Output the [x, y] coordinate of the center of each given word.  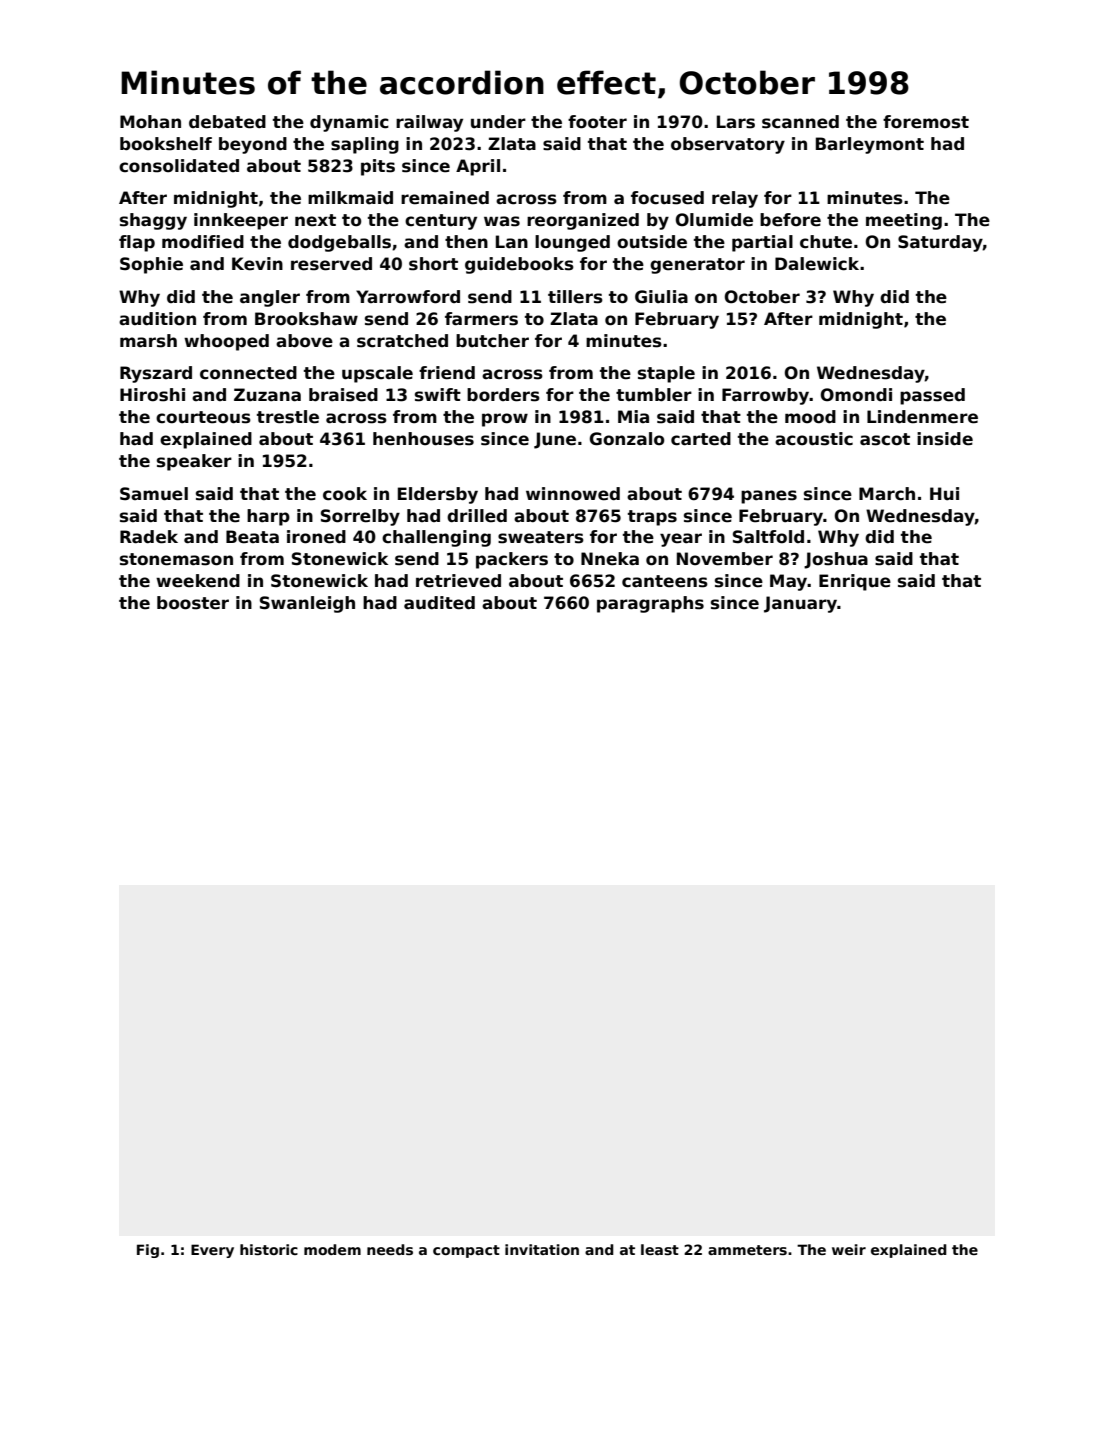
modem [332, 1249]
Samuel [154, 494]
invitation [542, 1249]
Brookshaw [306, 319]
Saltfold [768, 537]
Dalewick [817, 264]
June [555, 440]
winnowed [573, 494]
